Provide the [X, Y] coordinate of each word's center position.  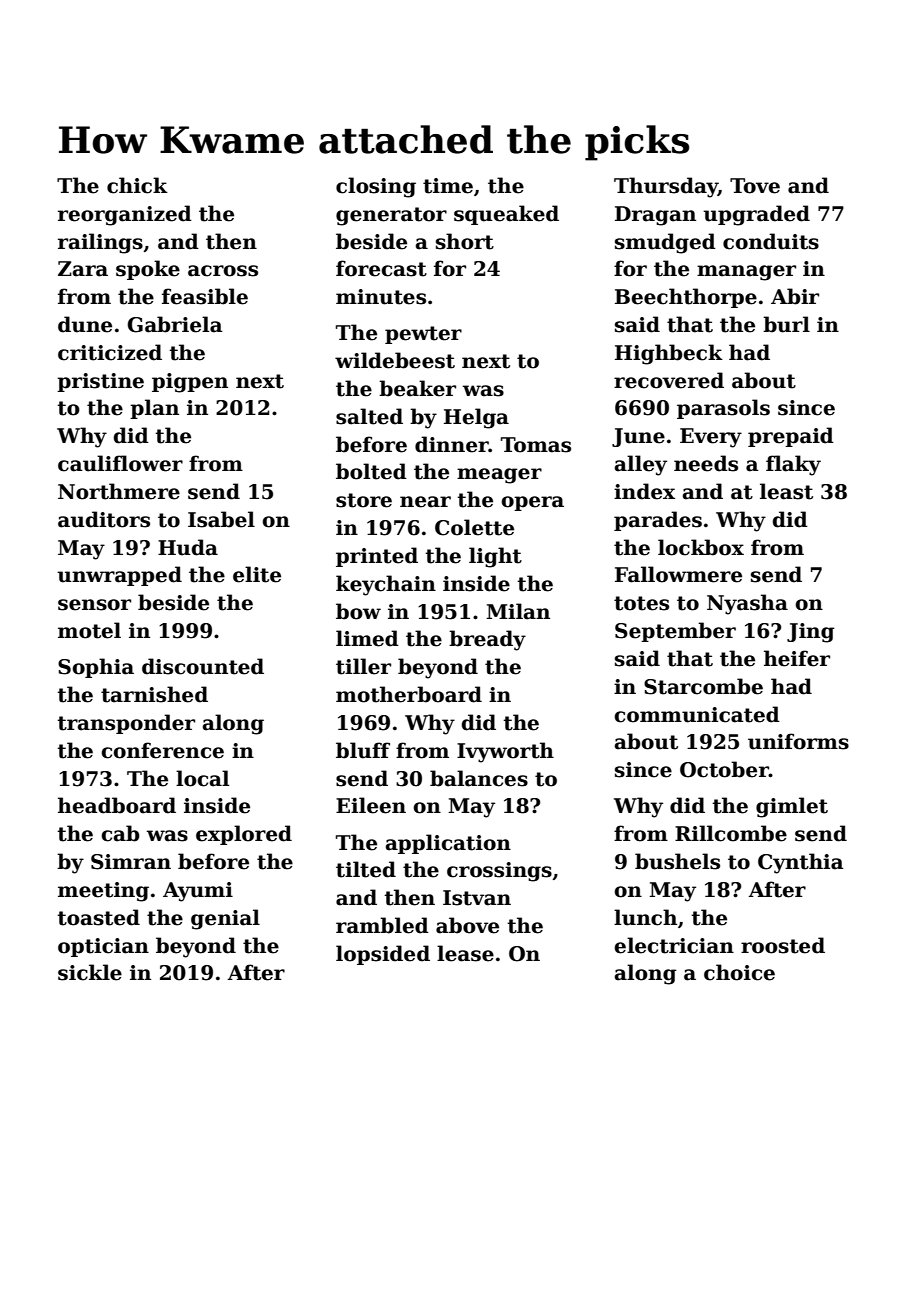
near [425, 502]
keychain [386, 585]
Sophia [96, 668]
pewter [423, 335]
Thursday [666, 187]
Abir [795, 296]
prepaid [791, 437]
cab [120, 833]
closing [376, 187]
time [448, 186]
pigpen [190, 383]
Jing [811, 633]
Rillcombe [731, 833]
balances [479, 778]
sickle [90, 972]
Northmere [119, 491]
